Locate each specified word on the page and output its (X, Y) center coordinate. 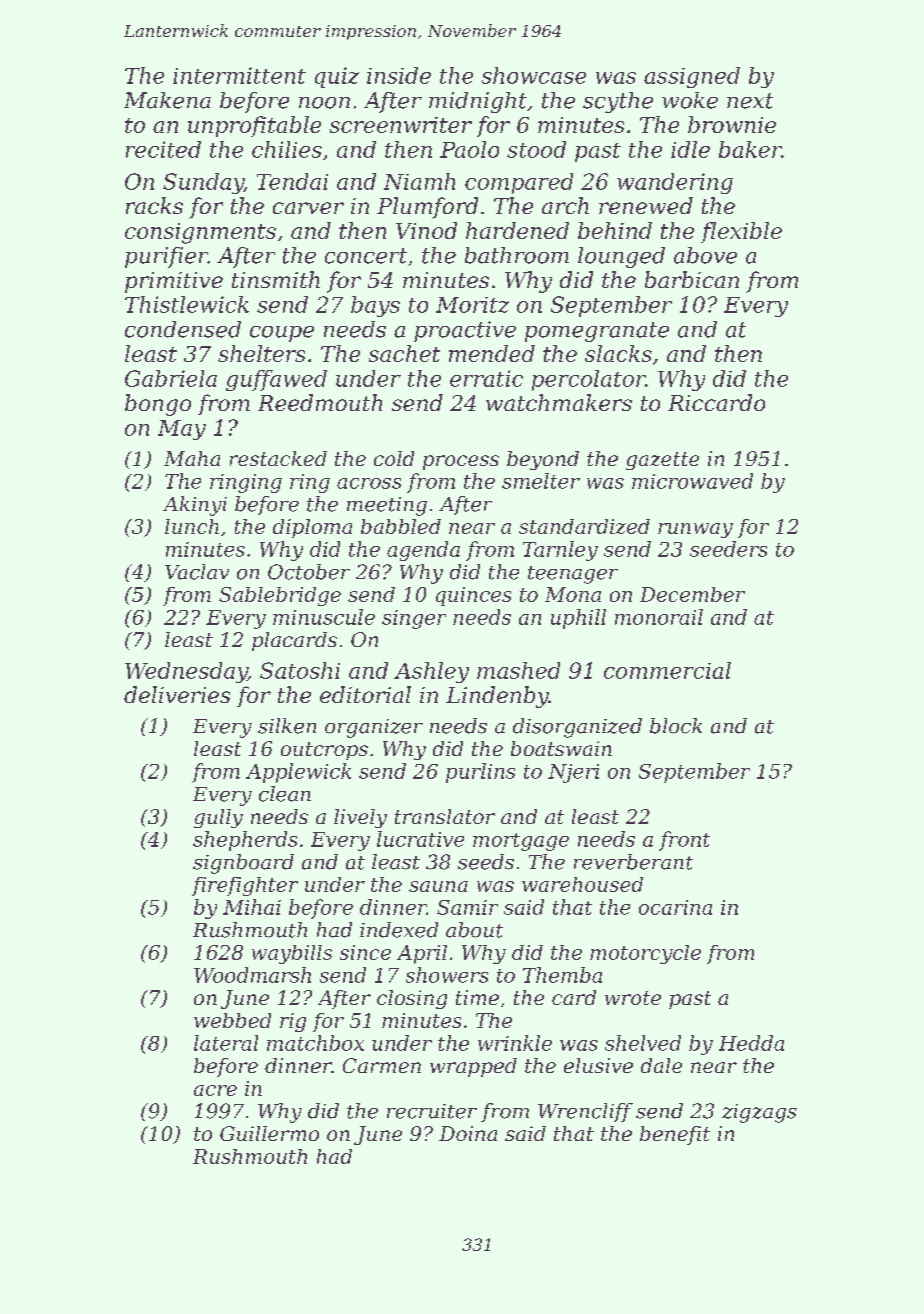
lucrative (420, 839)
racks (154, 205)
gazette (662, 461)
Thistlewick (187, 304)
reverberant (633, 862)
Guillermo (269, 1133)
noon (324, 103)
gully (218, 818)
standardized (584, 526)
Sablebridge (280, 596)
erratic (486, 378)
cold (394, 458)
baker (750, 149)
